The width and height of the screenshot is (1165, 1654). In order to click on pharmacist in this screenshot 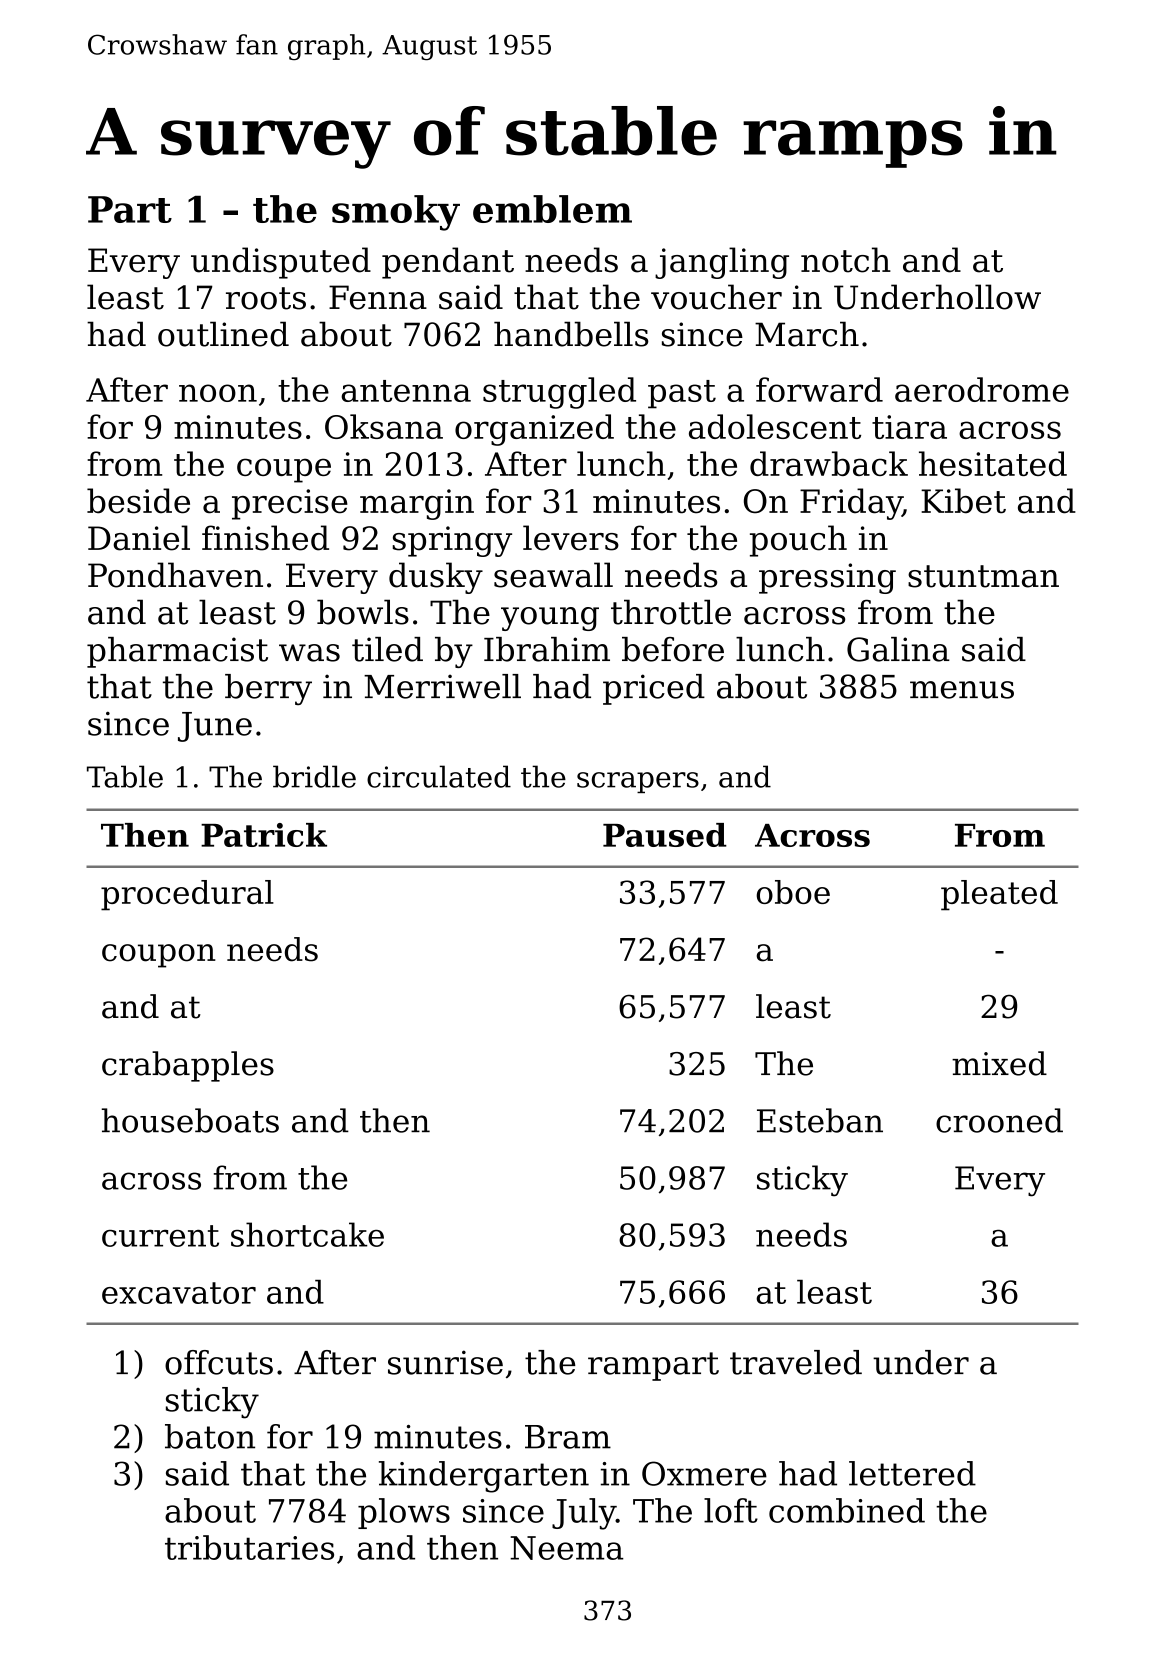, I will do `click(177, 652)`.
